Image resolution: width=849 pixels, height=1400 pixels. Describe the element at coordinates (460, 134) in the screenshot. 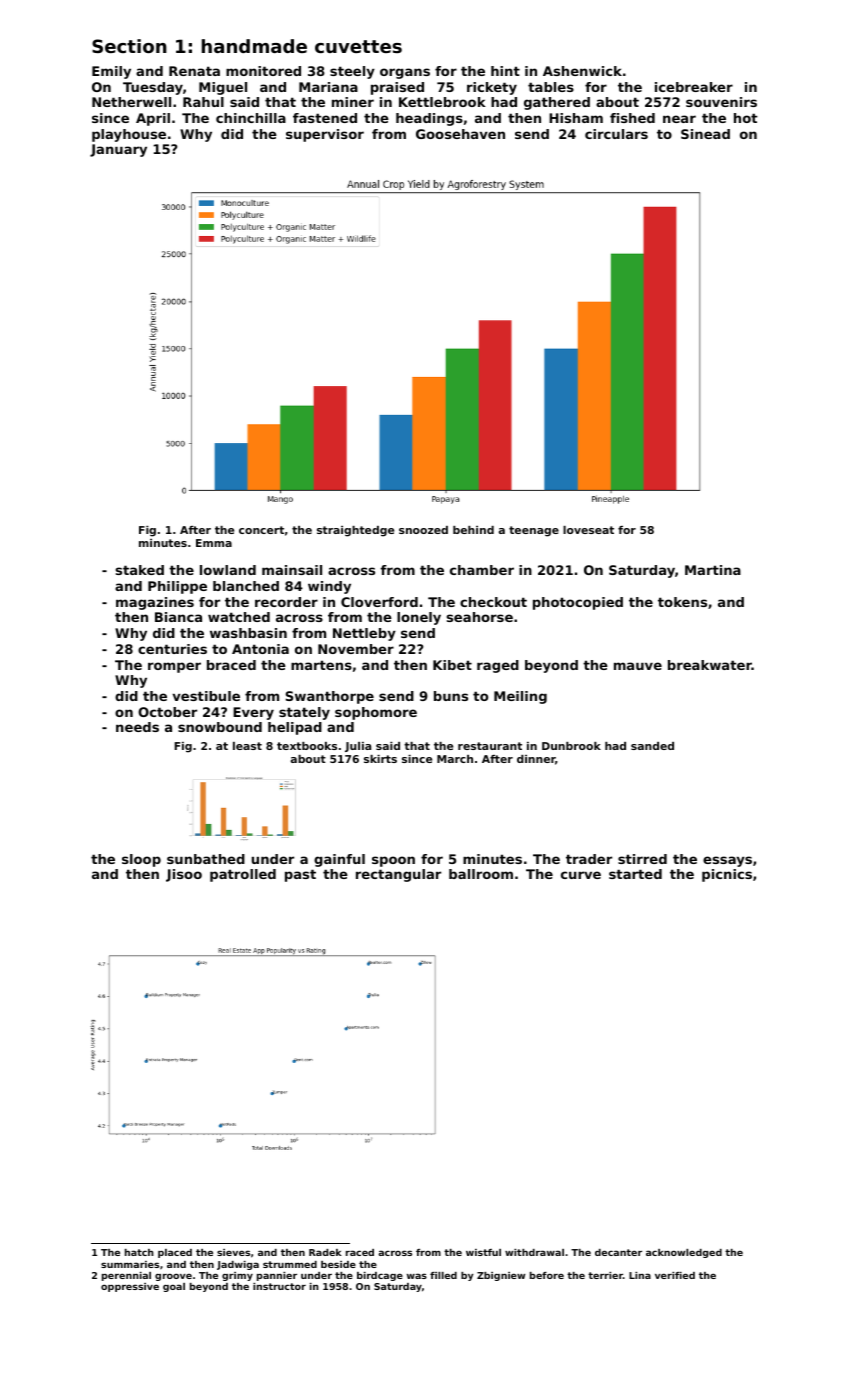

I see `Goosehaven` at that location.
